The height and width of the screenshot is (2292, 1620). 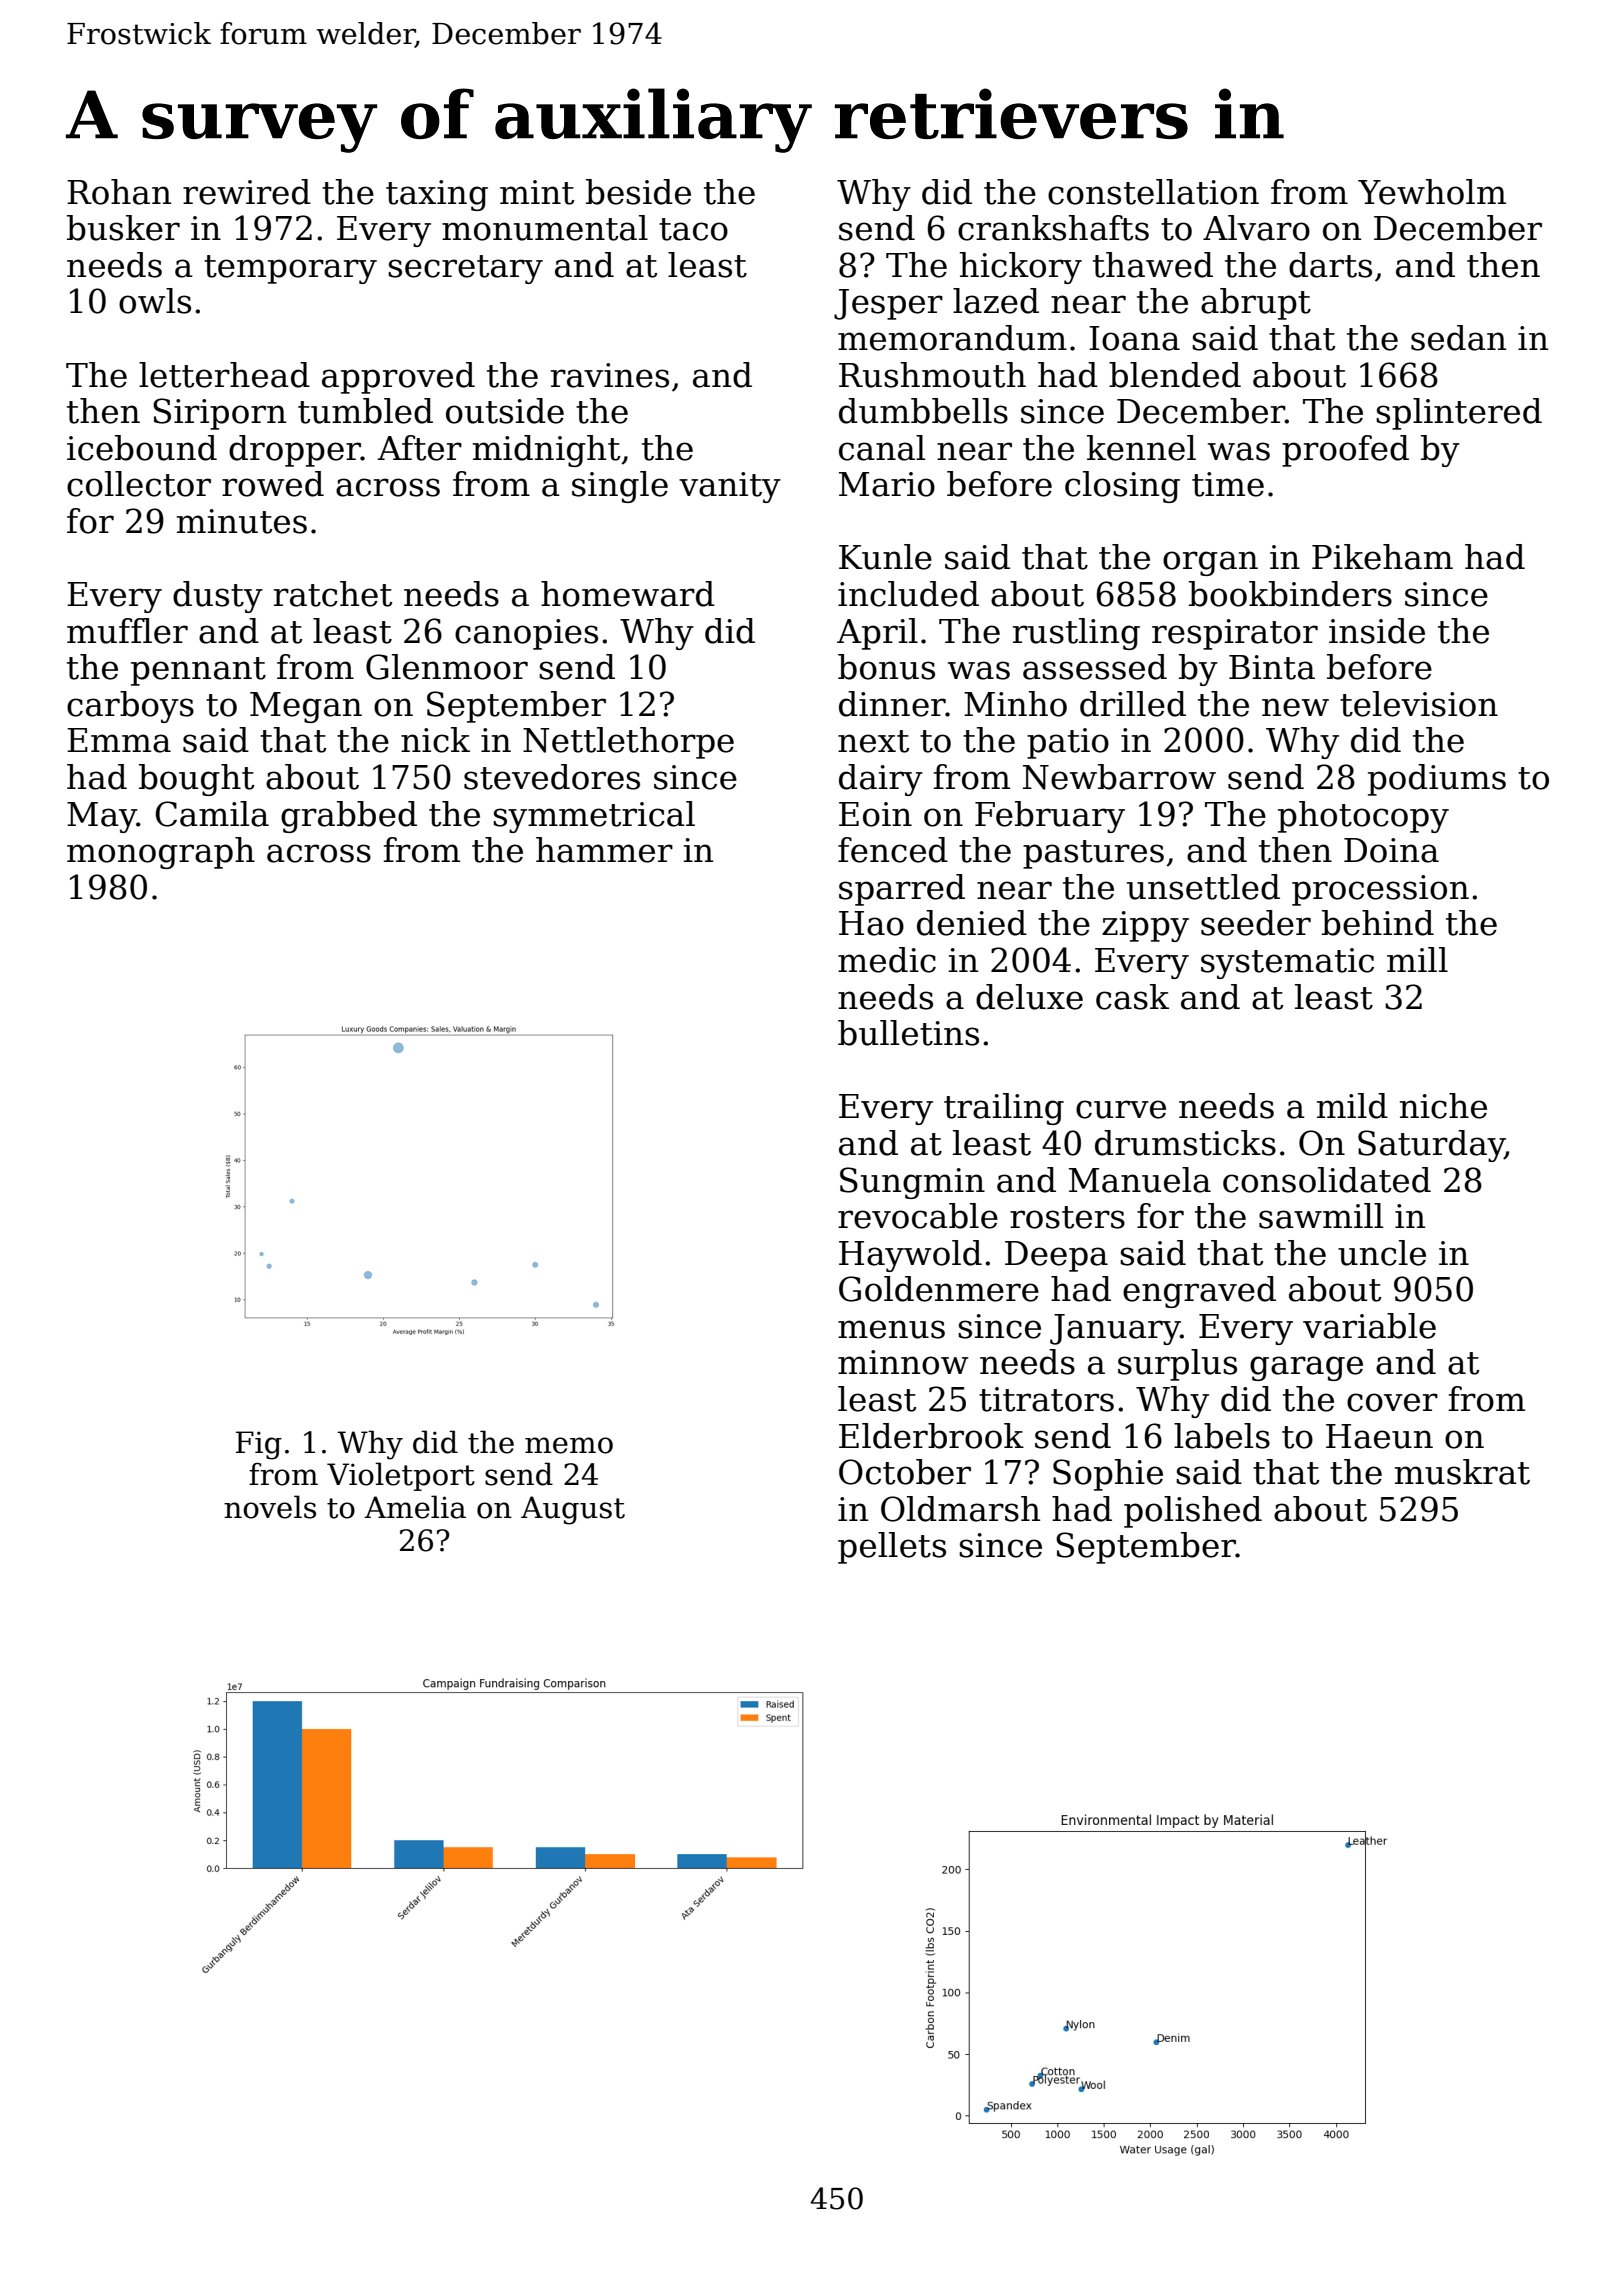 I want to click on included, so click(x=908, y=594).
